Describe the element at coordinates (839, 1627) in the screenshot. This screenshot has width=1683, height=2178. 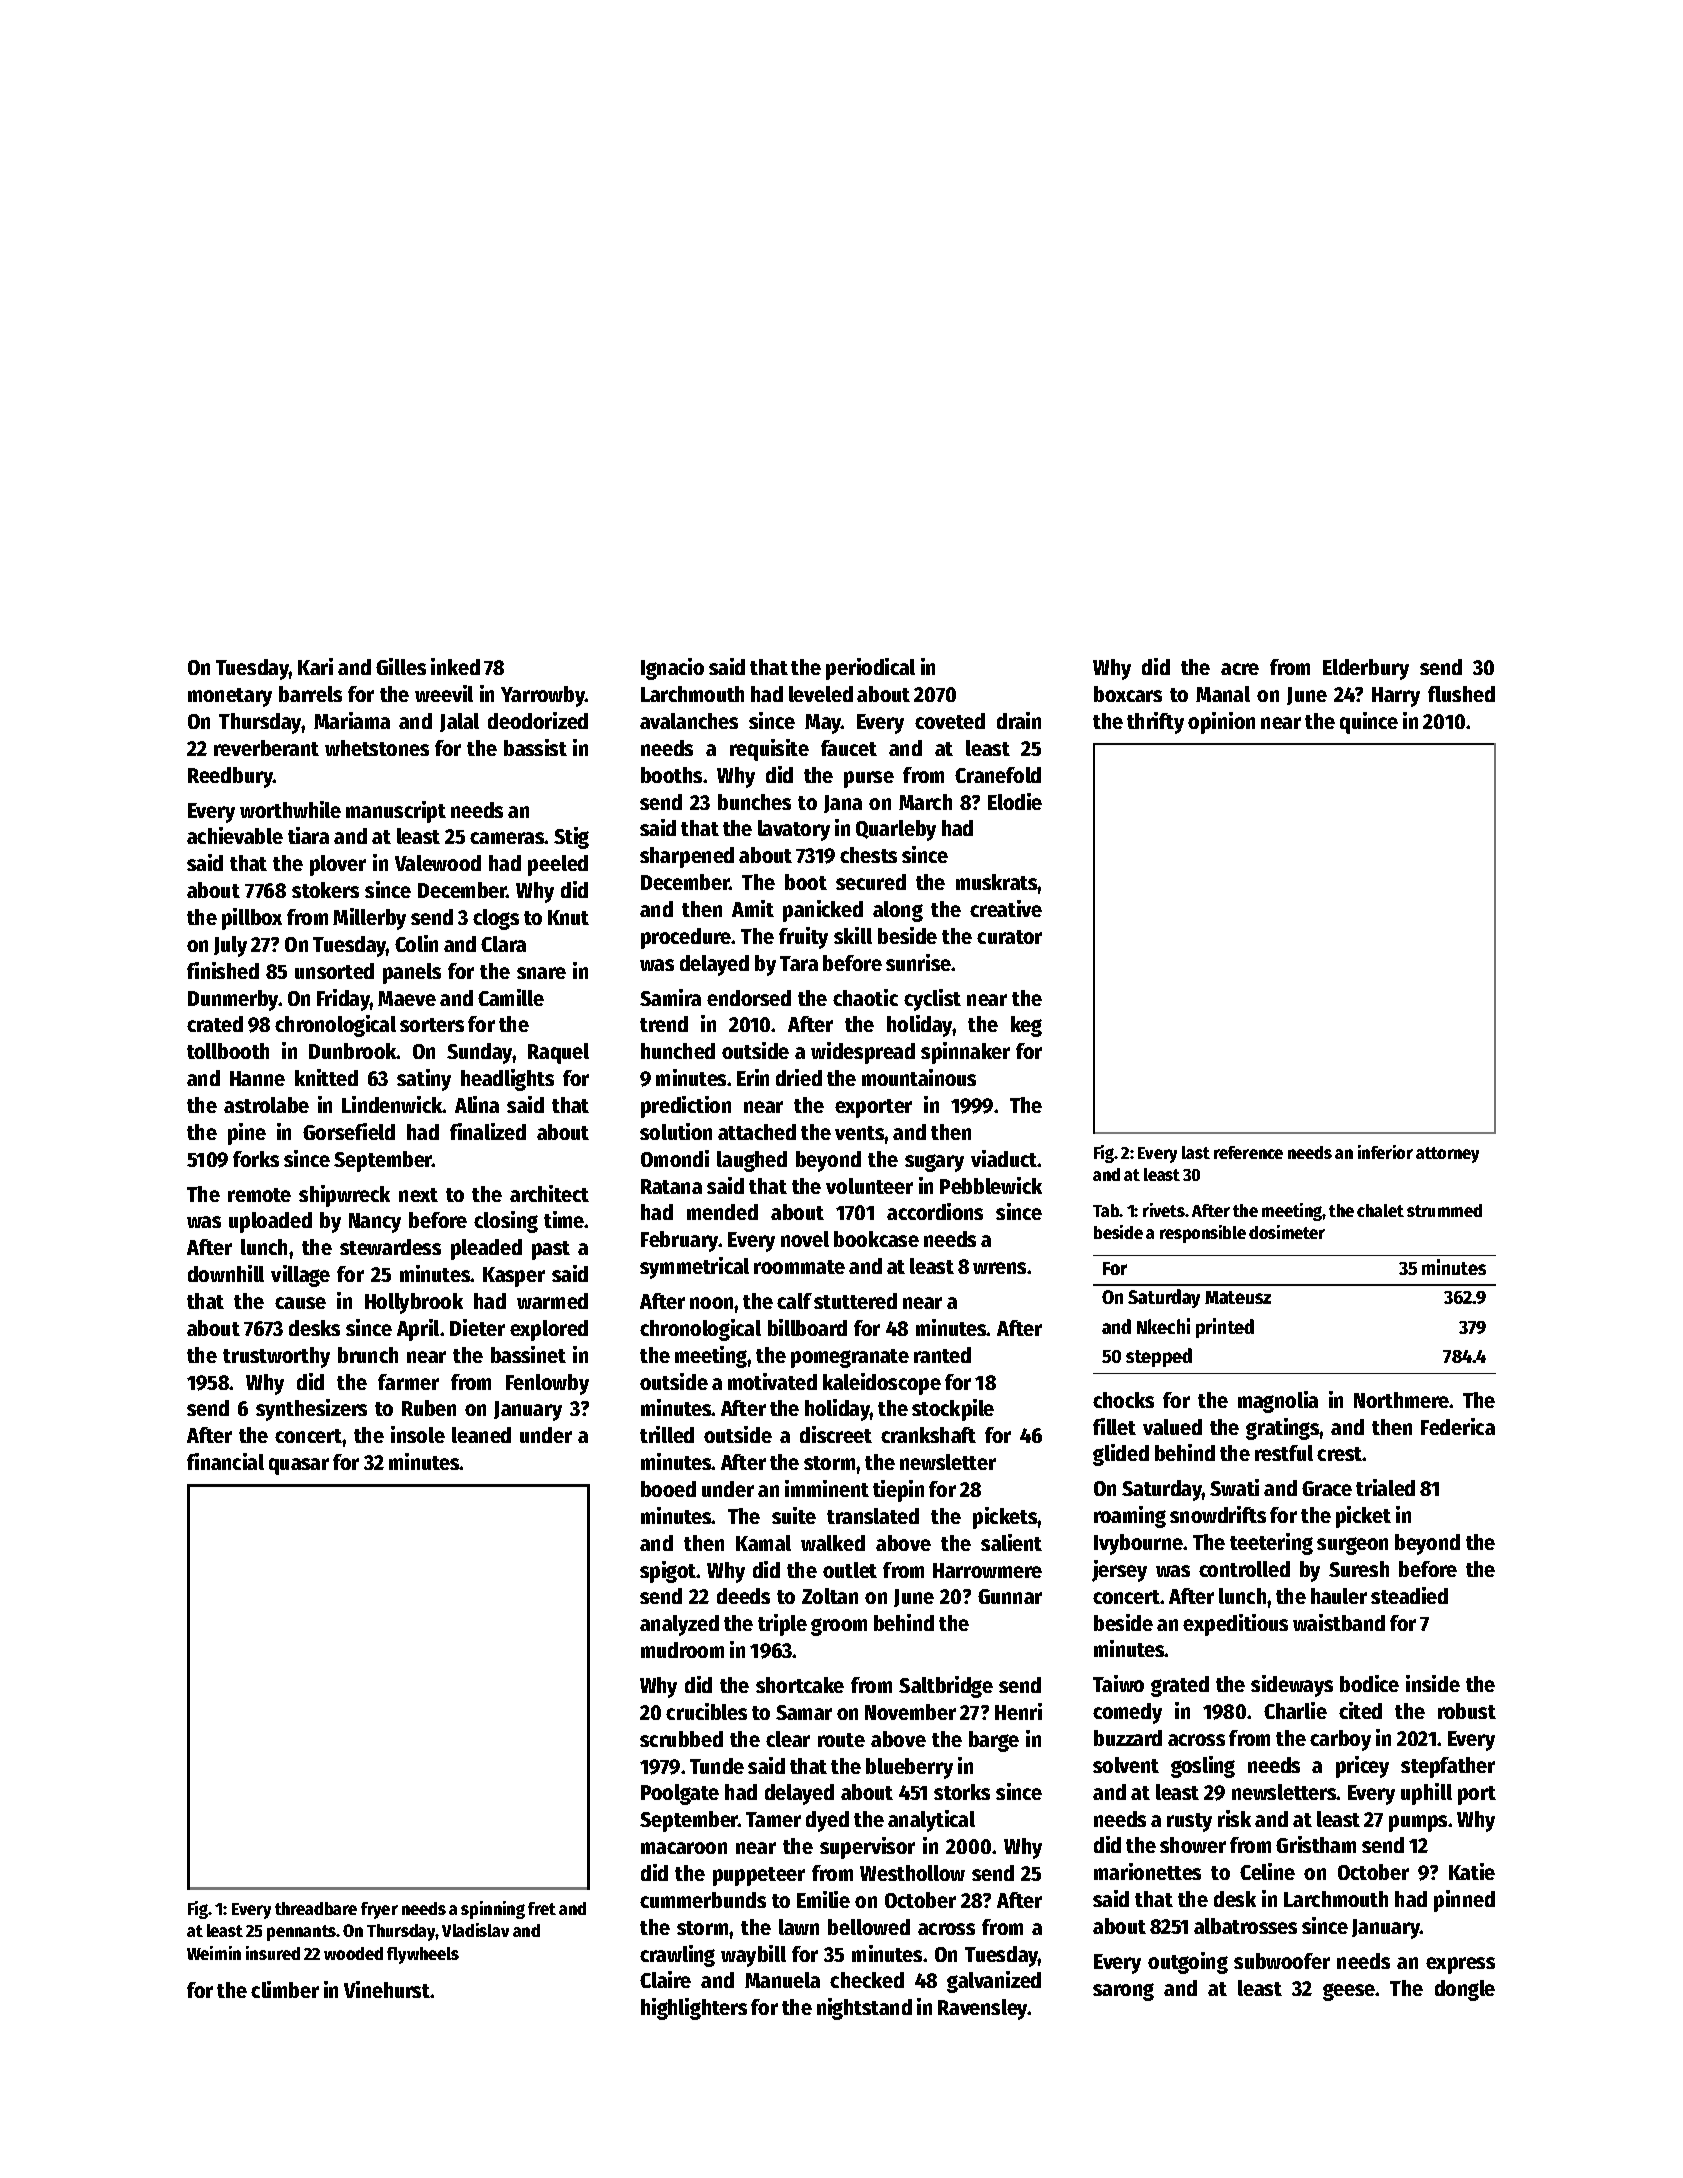
I see `groom` at that location.
